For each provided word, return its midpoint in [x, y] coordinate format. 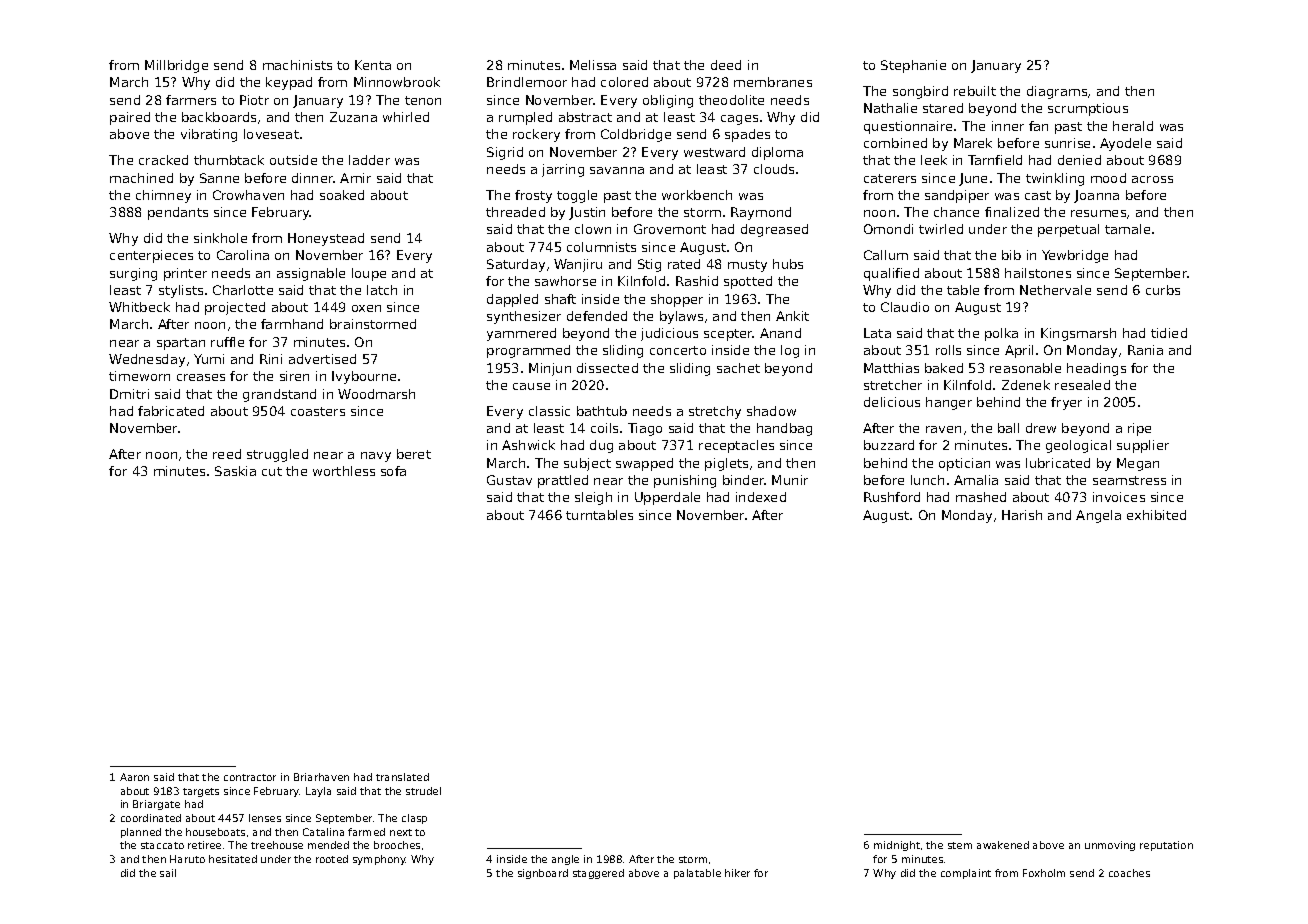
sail [168, 873]
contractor [250, 777]
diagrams [1057, 92]
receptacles [736, 446]
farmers [191, 100]
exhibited [1156, 515]
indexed [761, 497]
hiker [737, 873]
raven [943, 429]
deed [726, 65]
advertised [322, 359]
